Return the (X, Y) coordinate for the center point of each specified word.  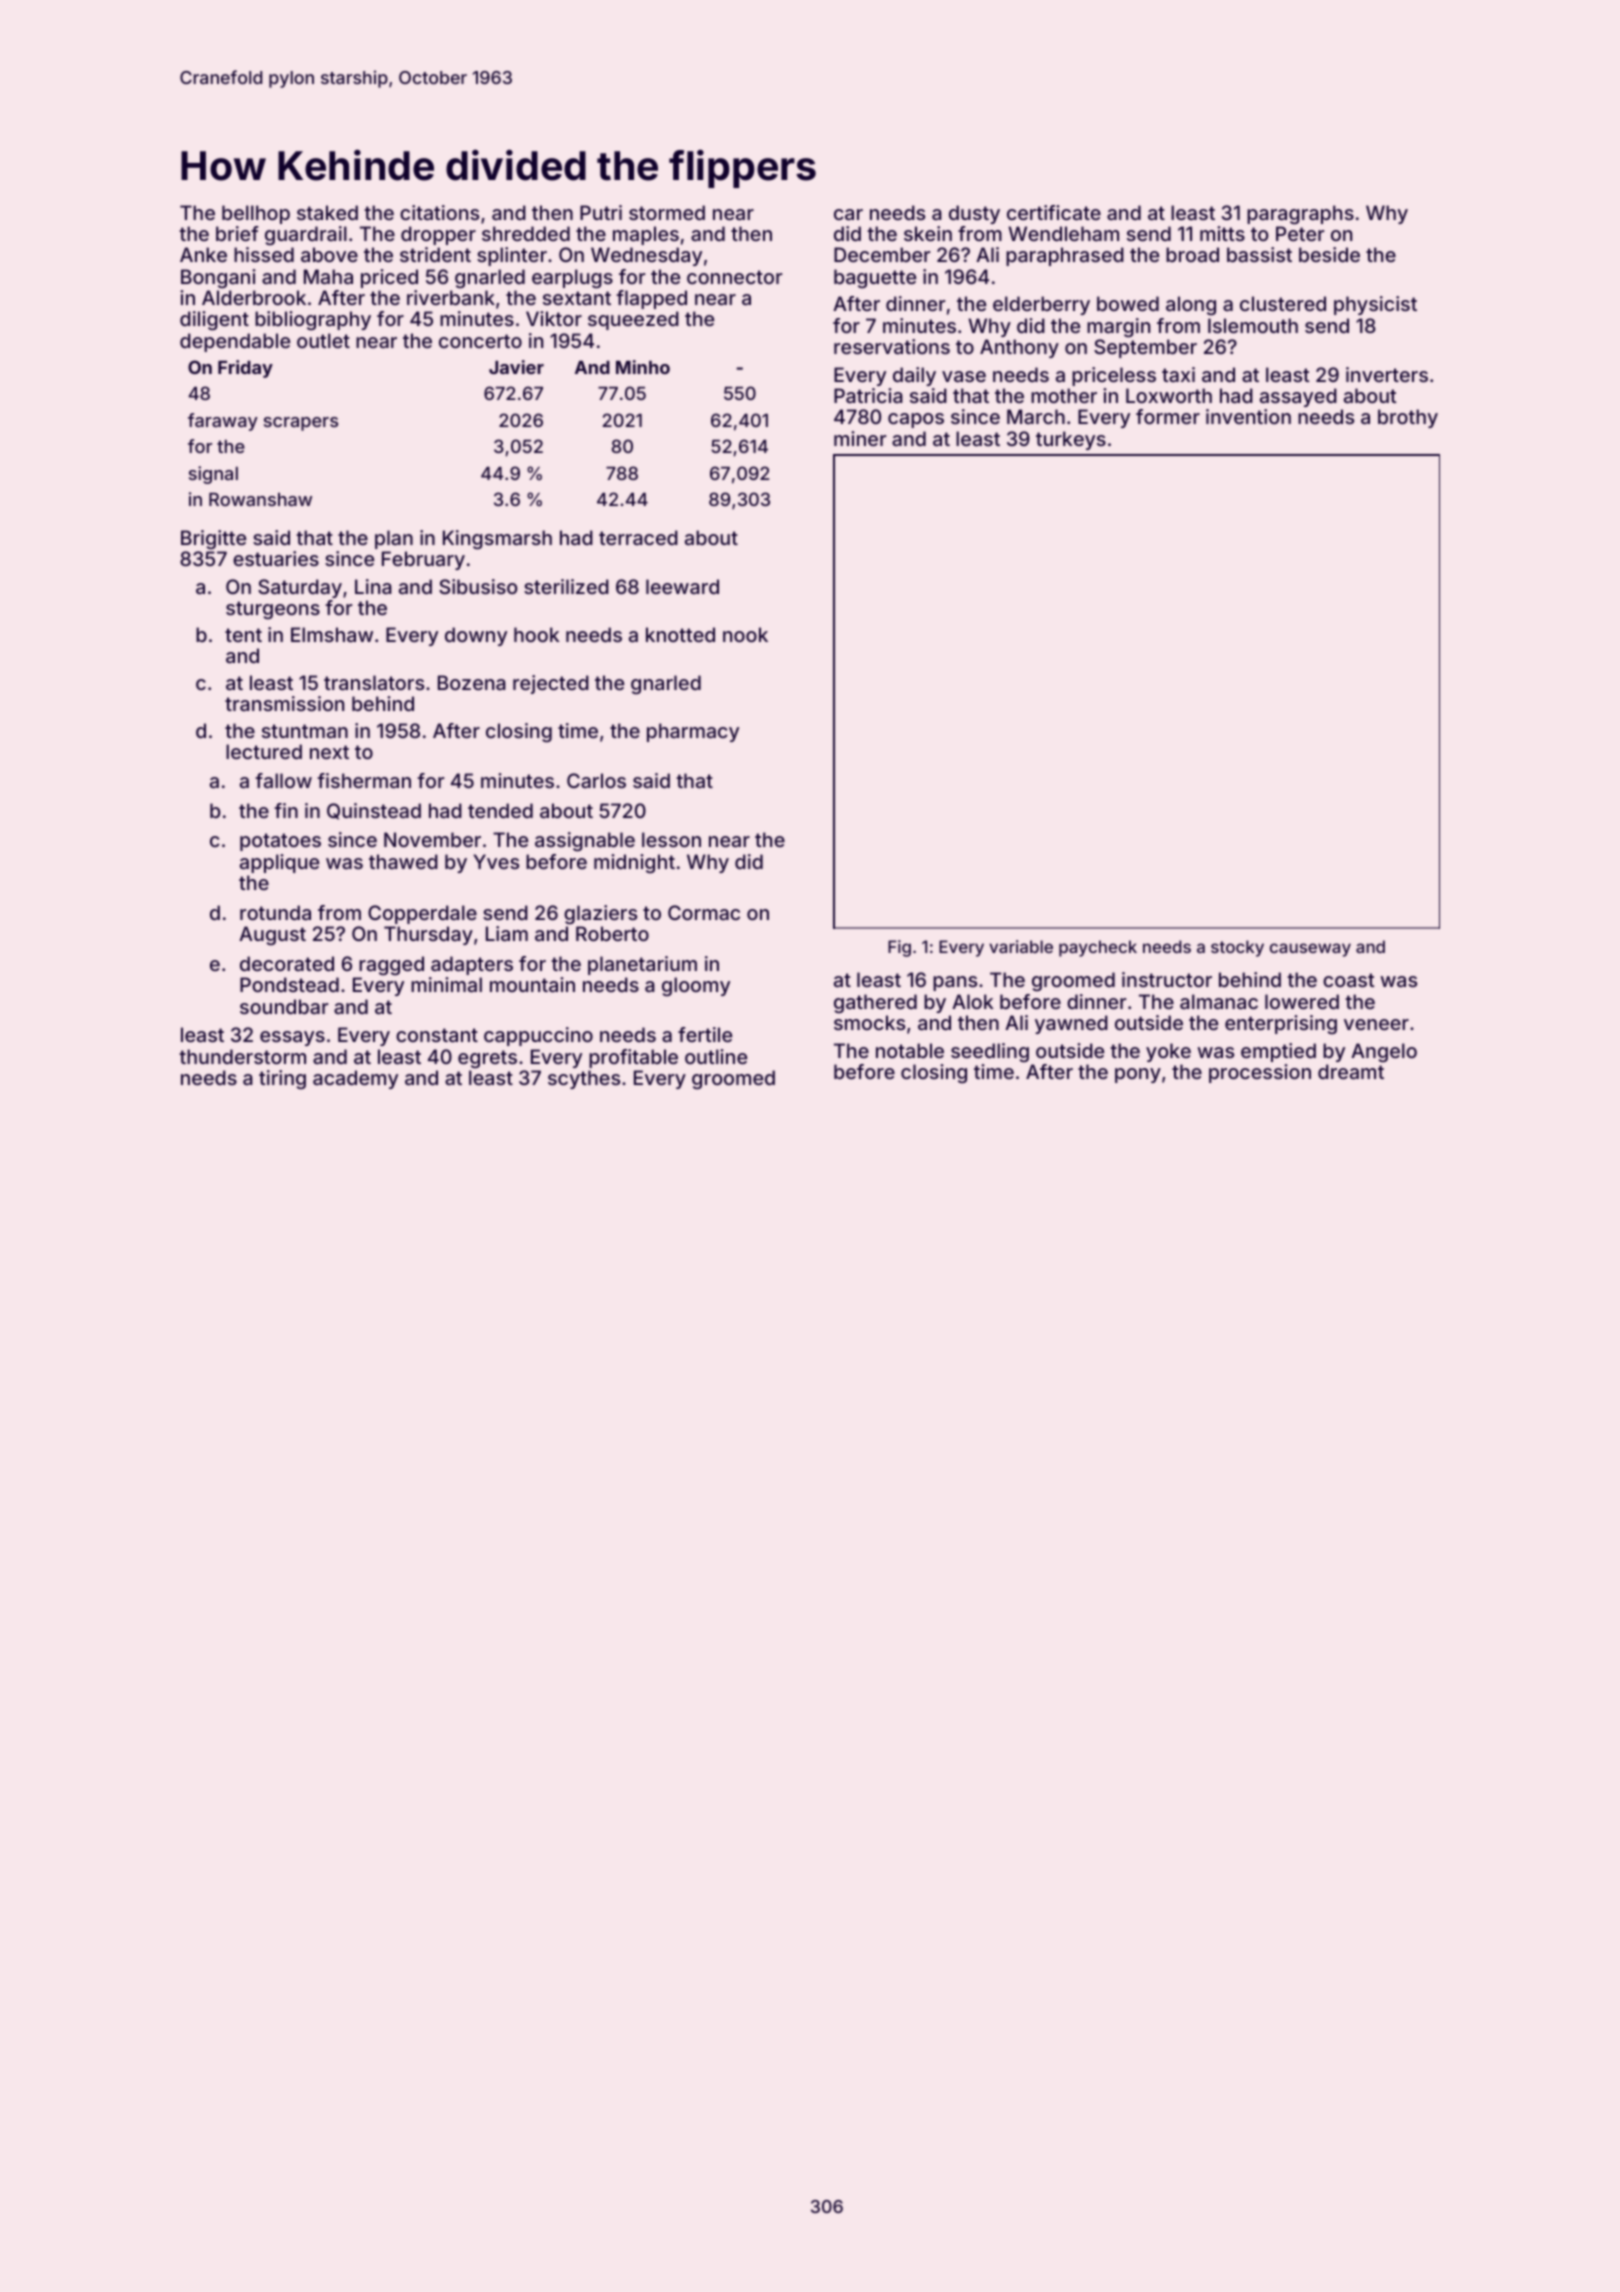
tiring (282, 1079)
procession (1260, 1073)
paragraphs (1300, 214)
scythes (584, 1079)
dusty (974, 214)
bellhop (256, 214)
